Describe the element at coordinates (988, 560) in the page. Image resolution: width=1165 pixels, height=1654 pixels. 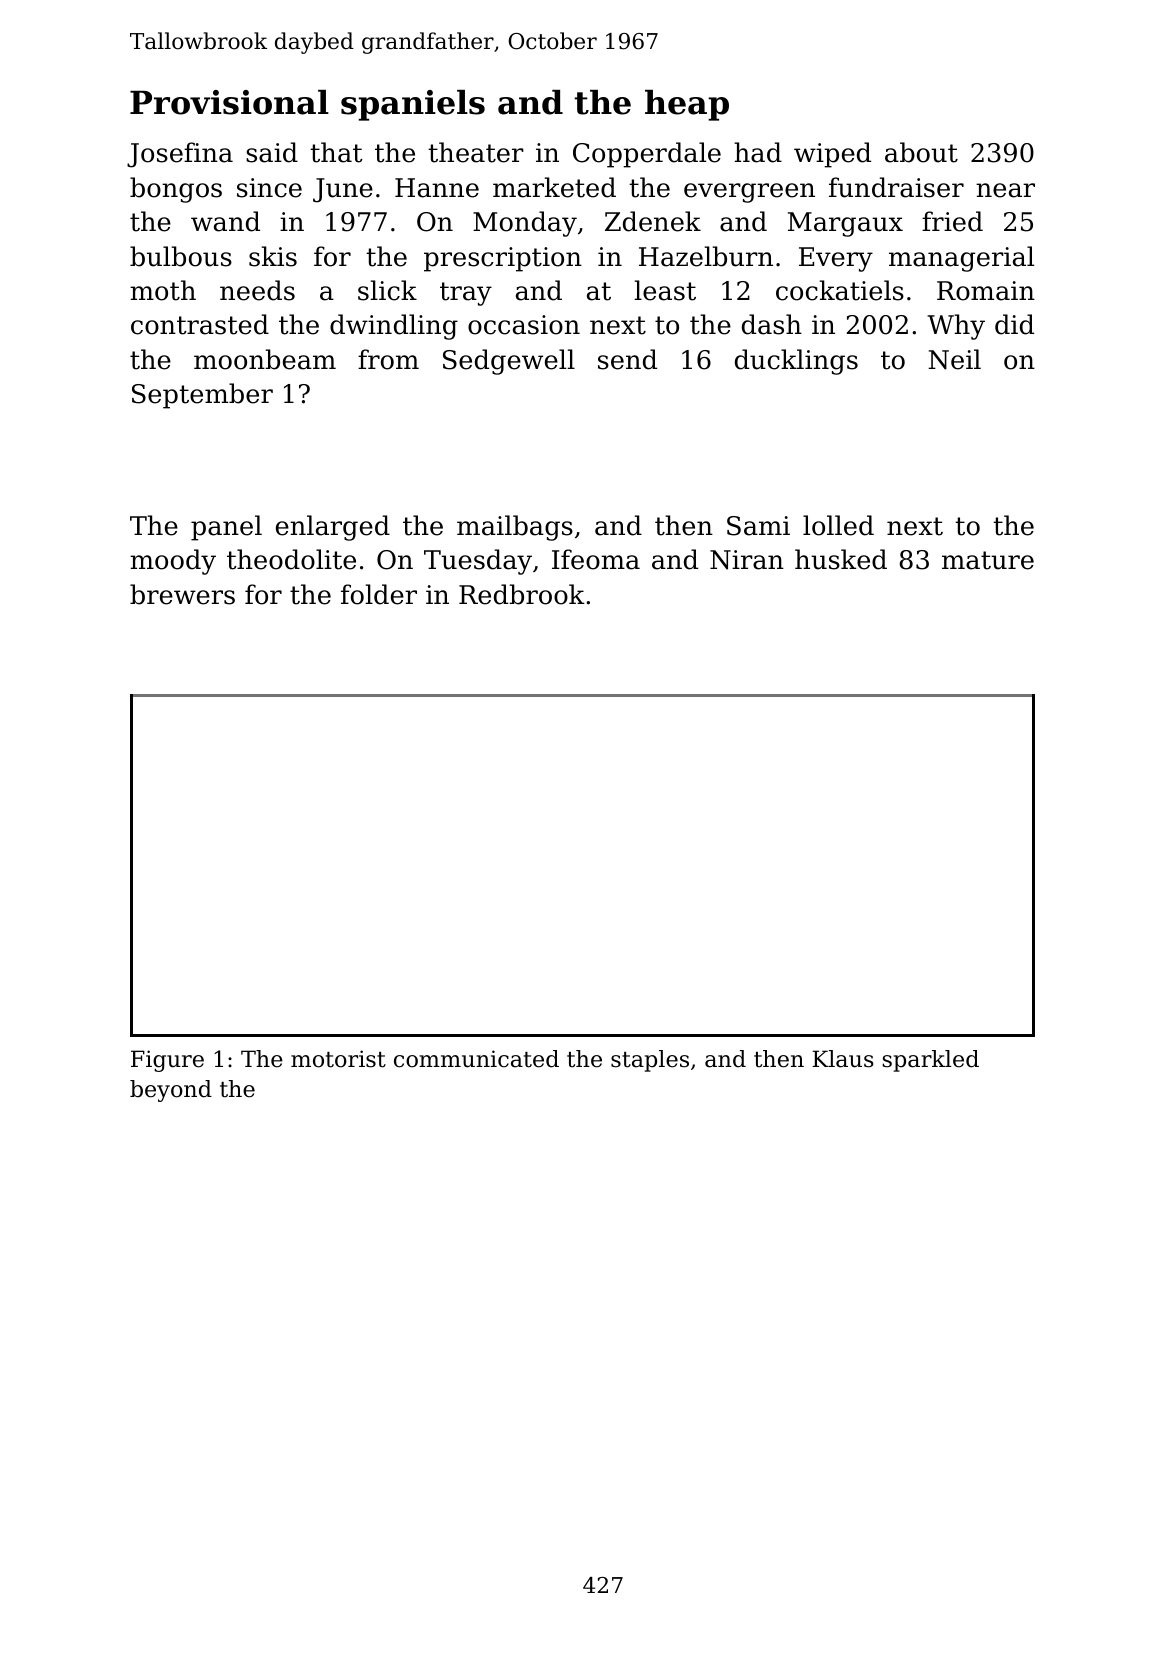
I see `mature` at that location.
